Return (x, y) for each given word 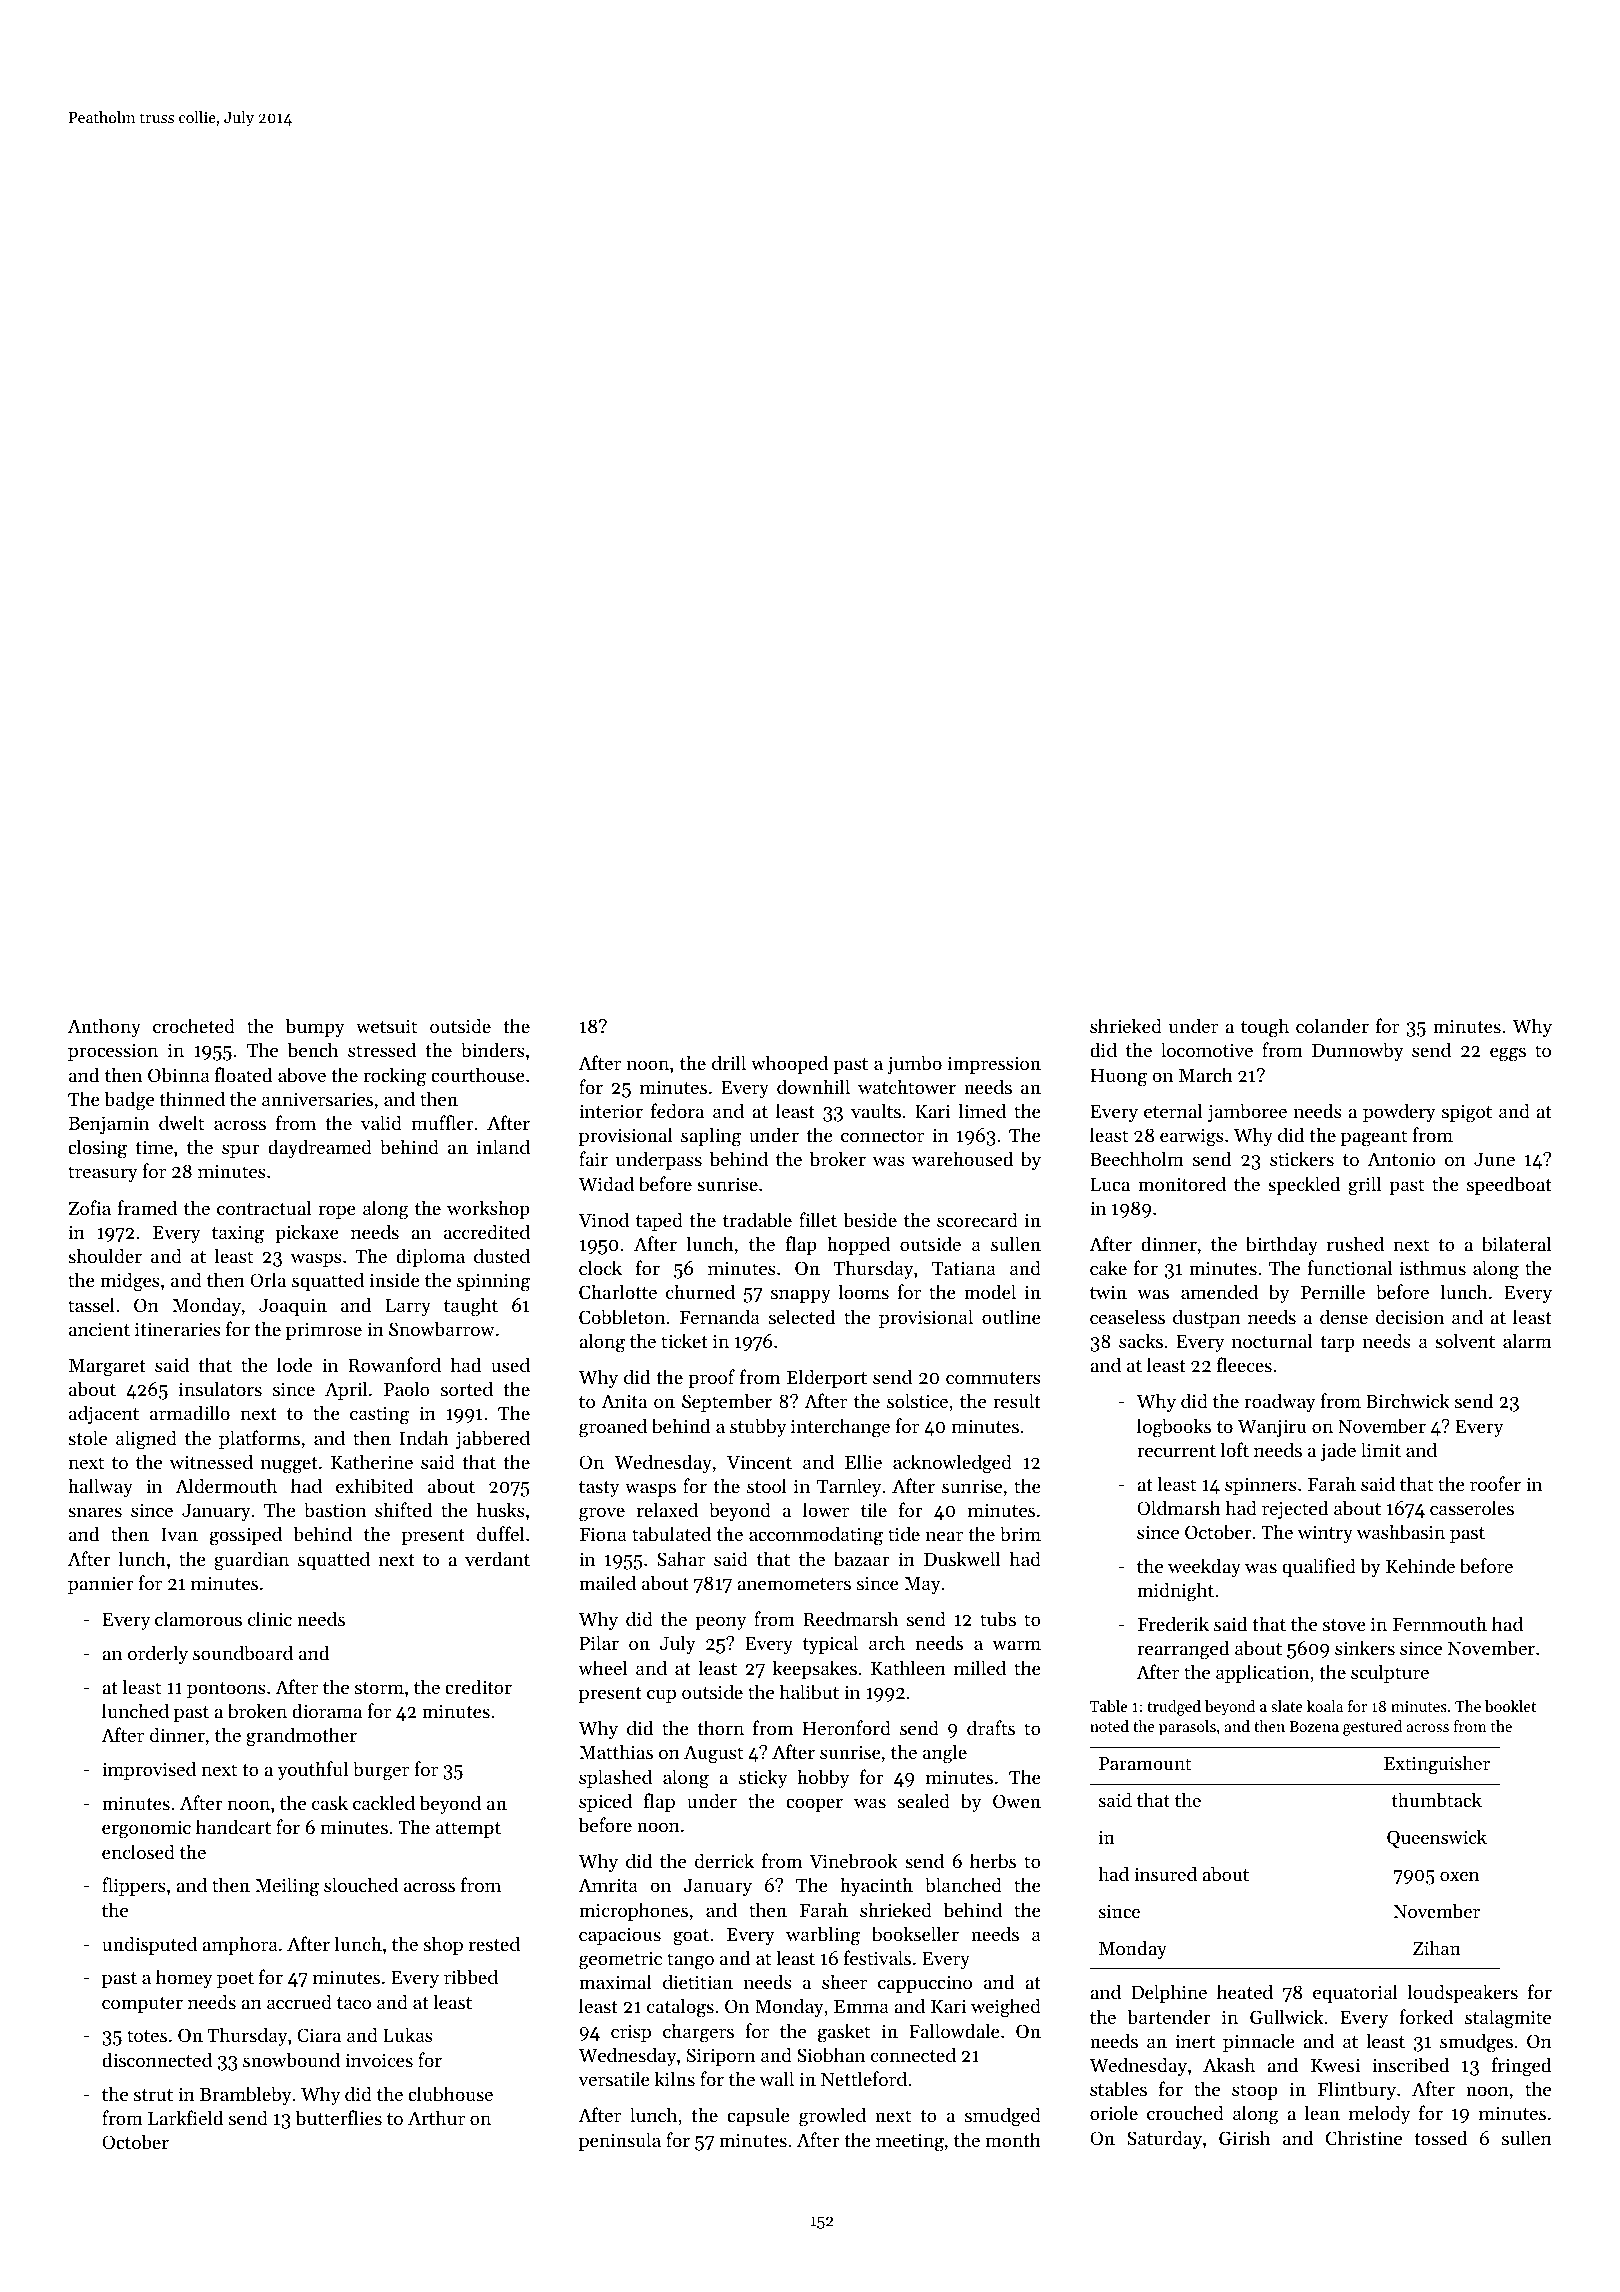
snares (95, 1512)
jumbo (914, 1064)
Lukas (408, 2034)
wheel (602, 1667)
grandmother (301, 1737)
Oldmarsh (1179, 1507)
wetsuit (386, 1026)
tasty (599, 1489)
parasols (1187, 1728)
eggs (1508, 1054)
